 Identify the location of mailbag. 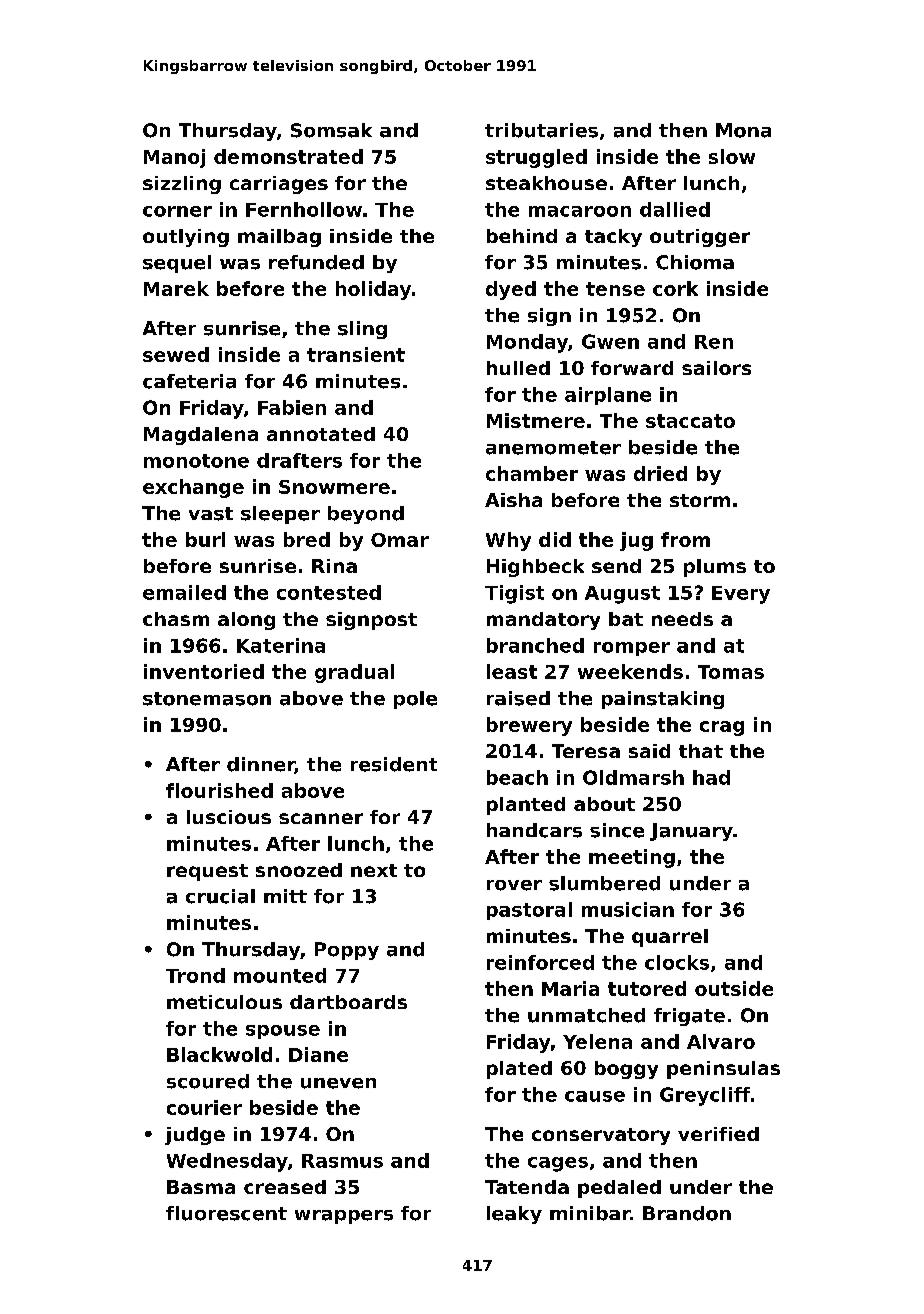
(279, 238).
